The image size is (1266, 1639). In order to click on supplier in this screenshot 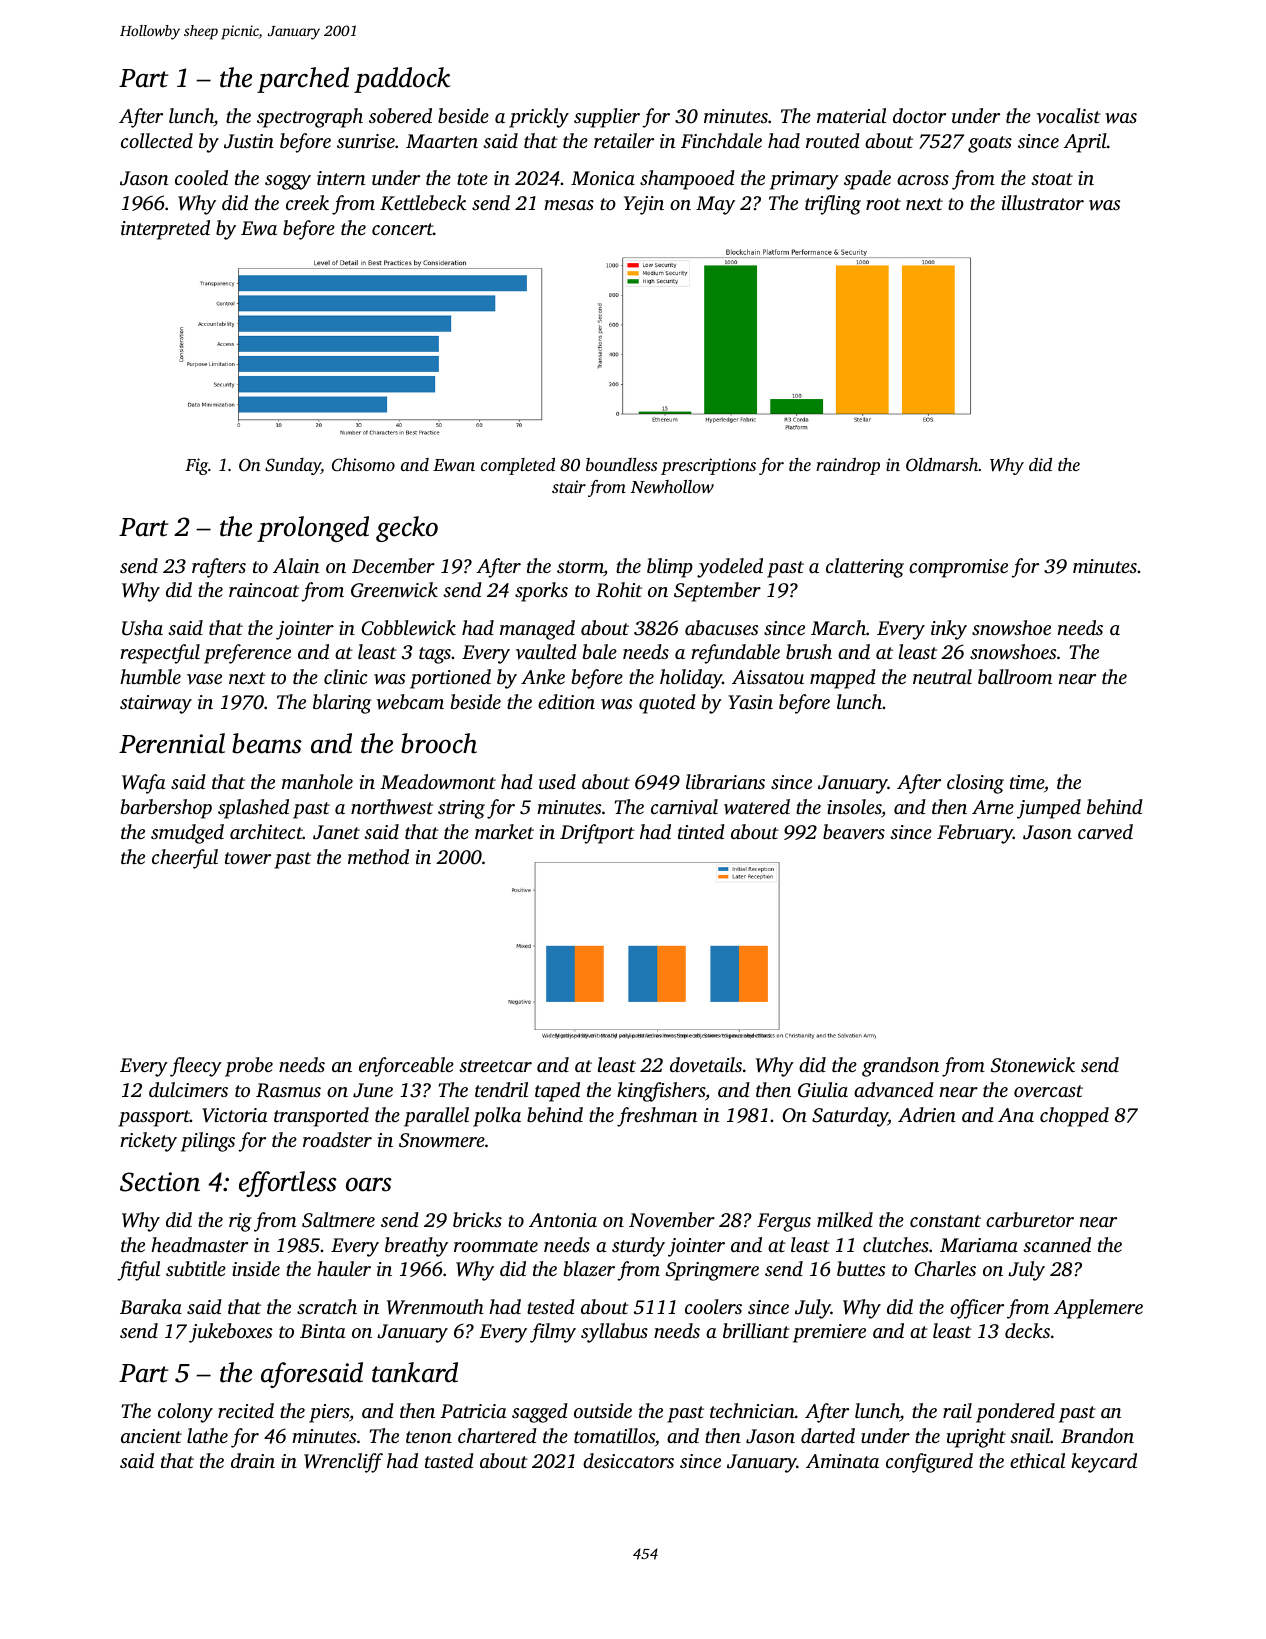, I will do `click(607, 118)`.
